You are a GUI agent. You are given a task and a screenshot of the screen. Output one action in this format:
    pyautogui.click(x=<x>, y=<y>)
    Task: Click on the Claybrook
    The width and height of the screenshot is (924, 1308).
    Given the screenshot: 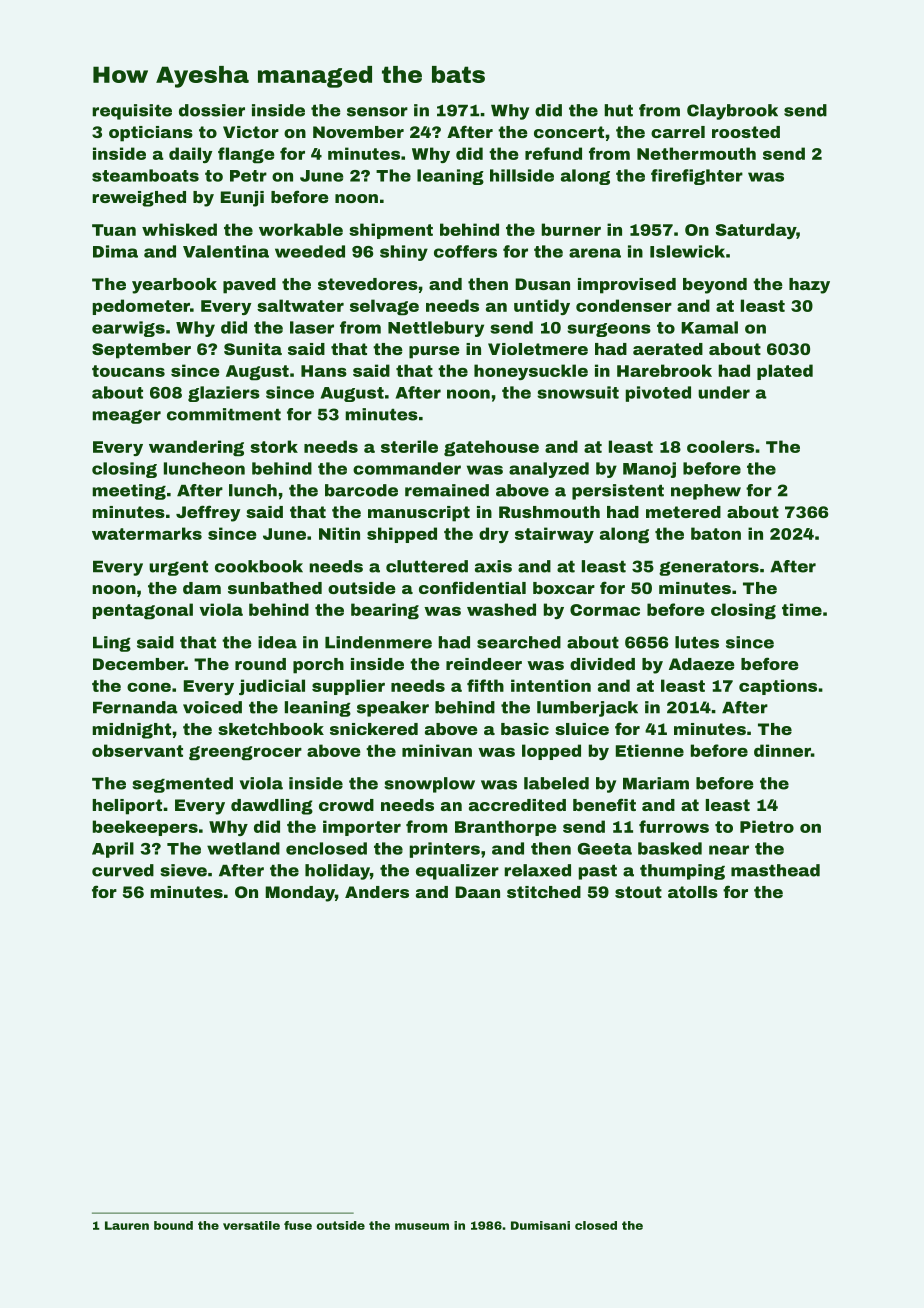 What is the action you would take?
    pyautogui.click(x=732, y=112)
